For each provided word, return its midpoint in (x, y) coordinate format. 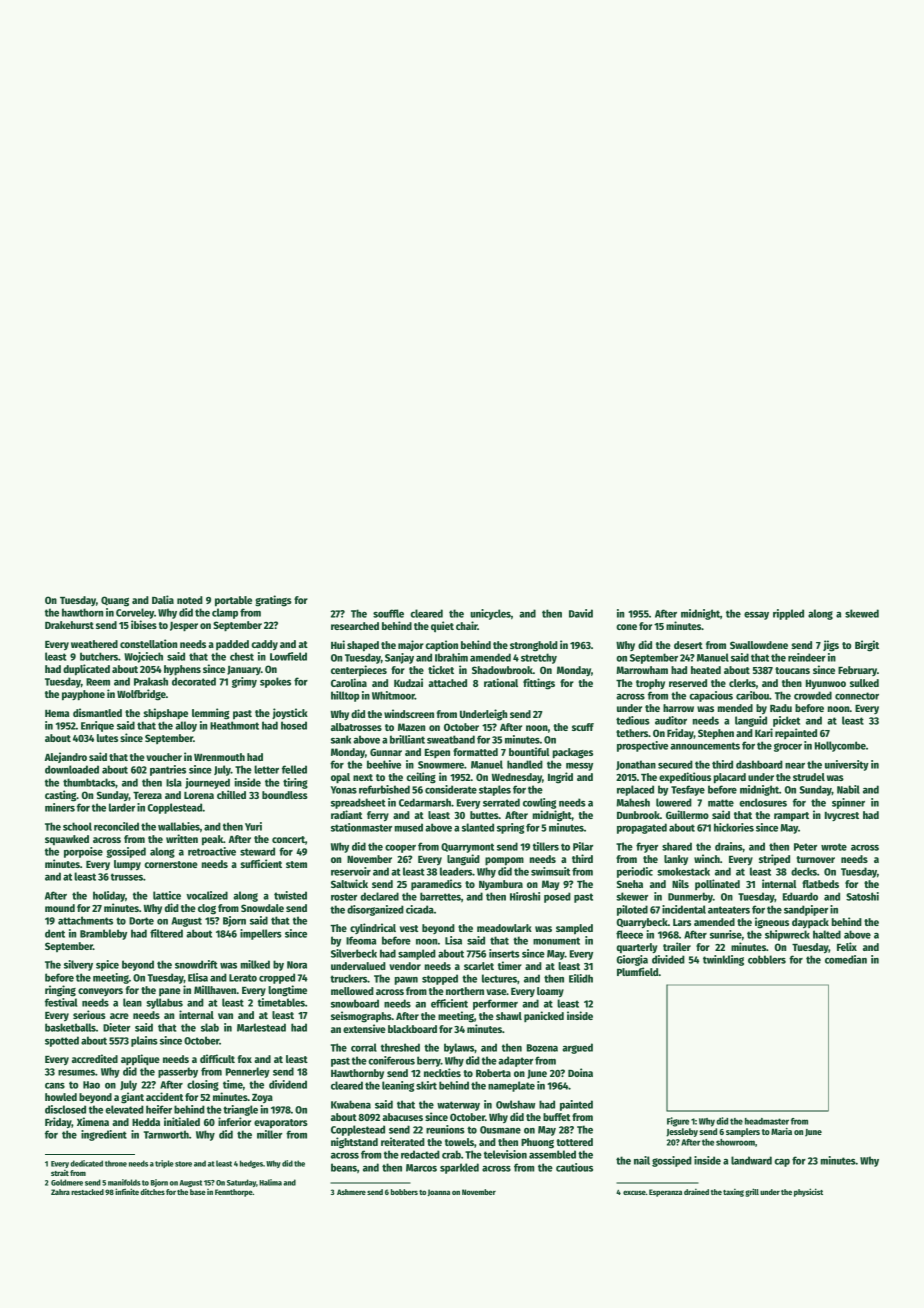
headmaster (767, 1121)
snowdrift (196, 964)
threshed (400, 1047)
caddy (264, 645)
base (198, 1192)
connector (857, 696)
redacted (420, 1154)
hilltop (345, 696)
